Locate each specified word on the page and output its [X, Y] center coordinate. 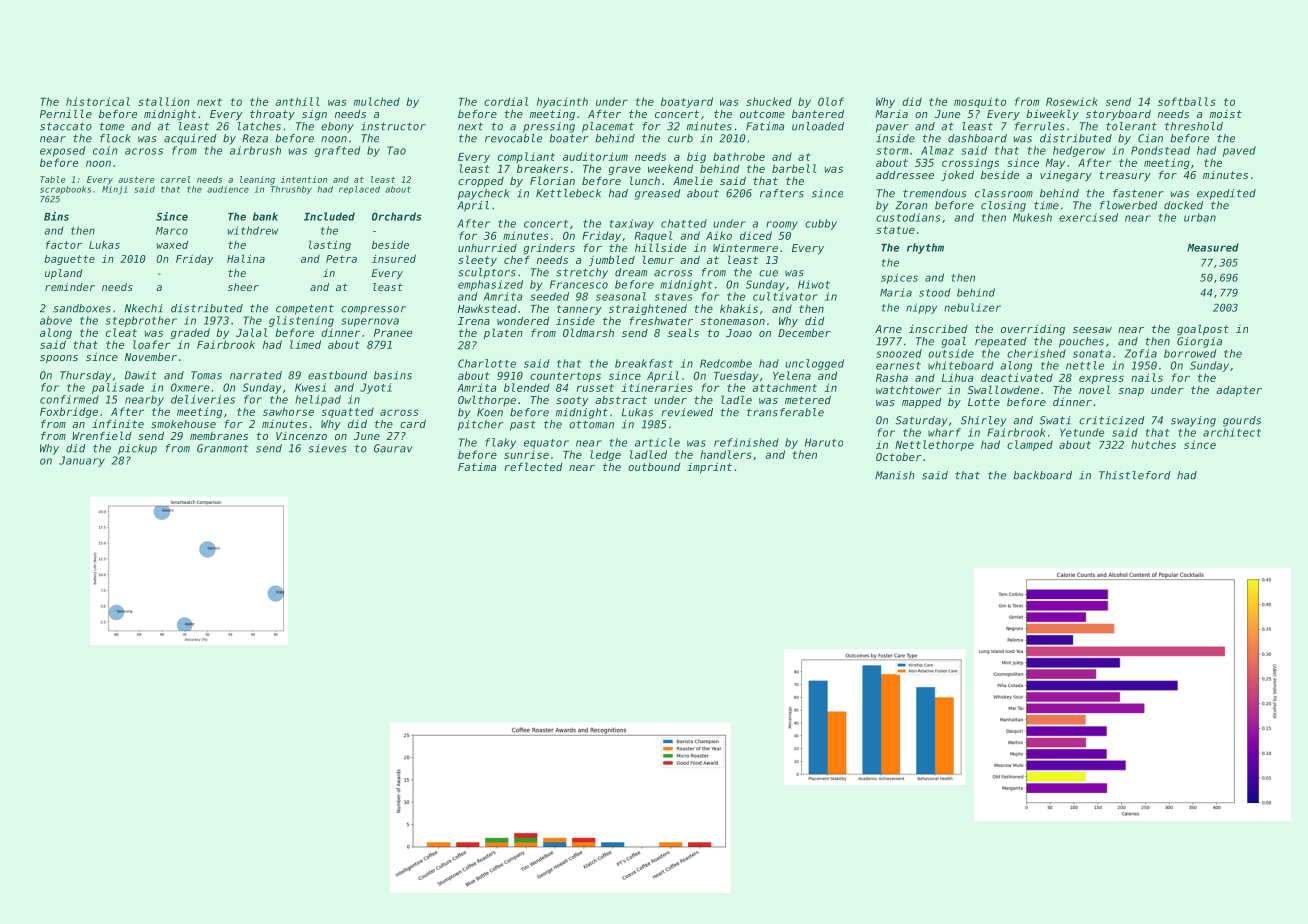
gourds [1242, 421]
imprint [709, 468]
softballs [1187, 101]
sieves [327, 448]
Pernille [66, 113]
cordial [506, 101]
